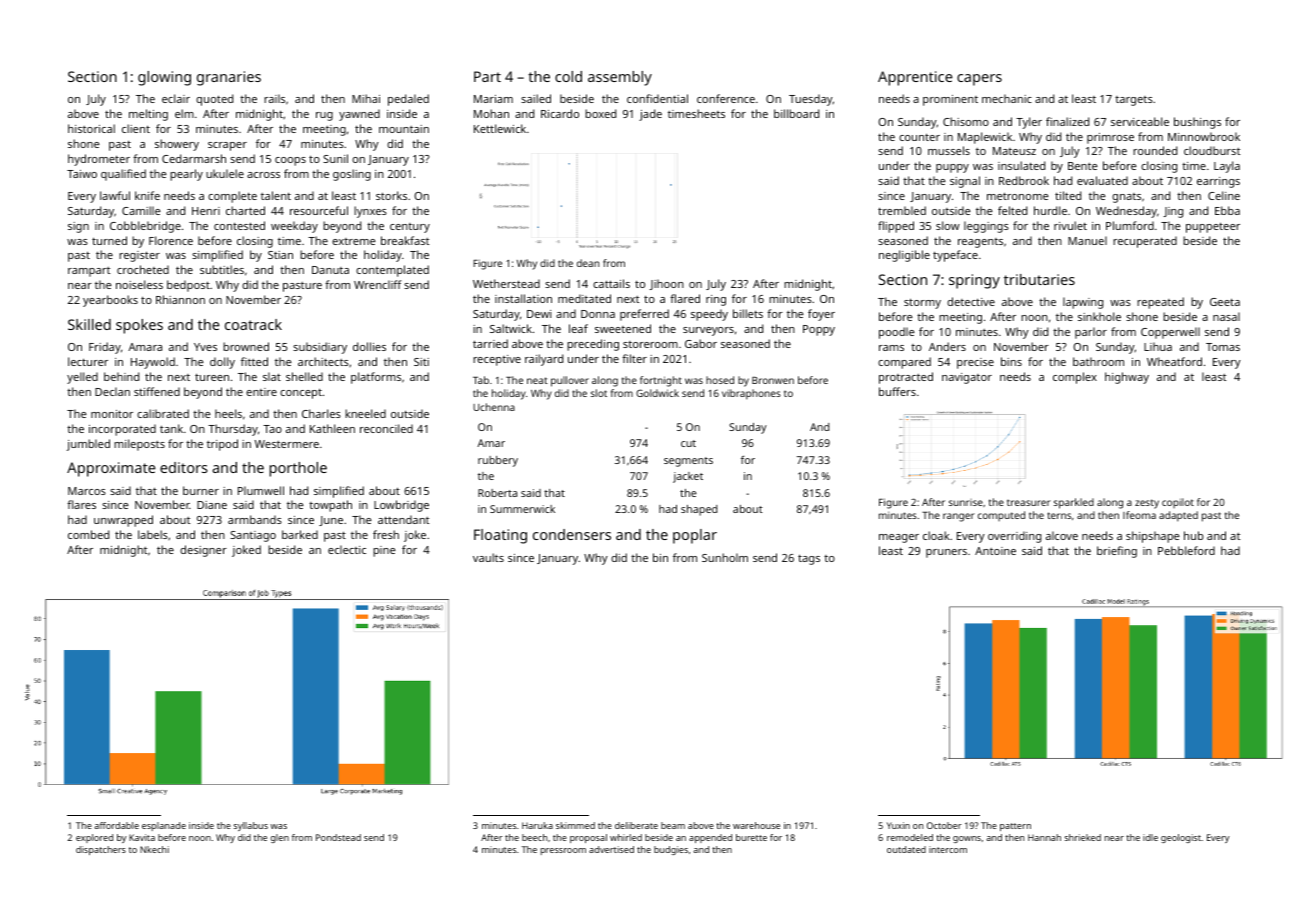 The image size is (1308, 924). Describe the element at coordinates (253, 536) in the screenshot. I see `Santiago` at that location.
